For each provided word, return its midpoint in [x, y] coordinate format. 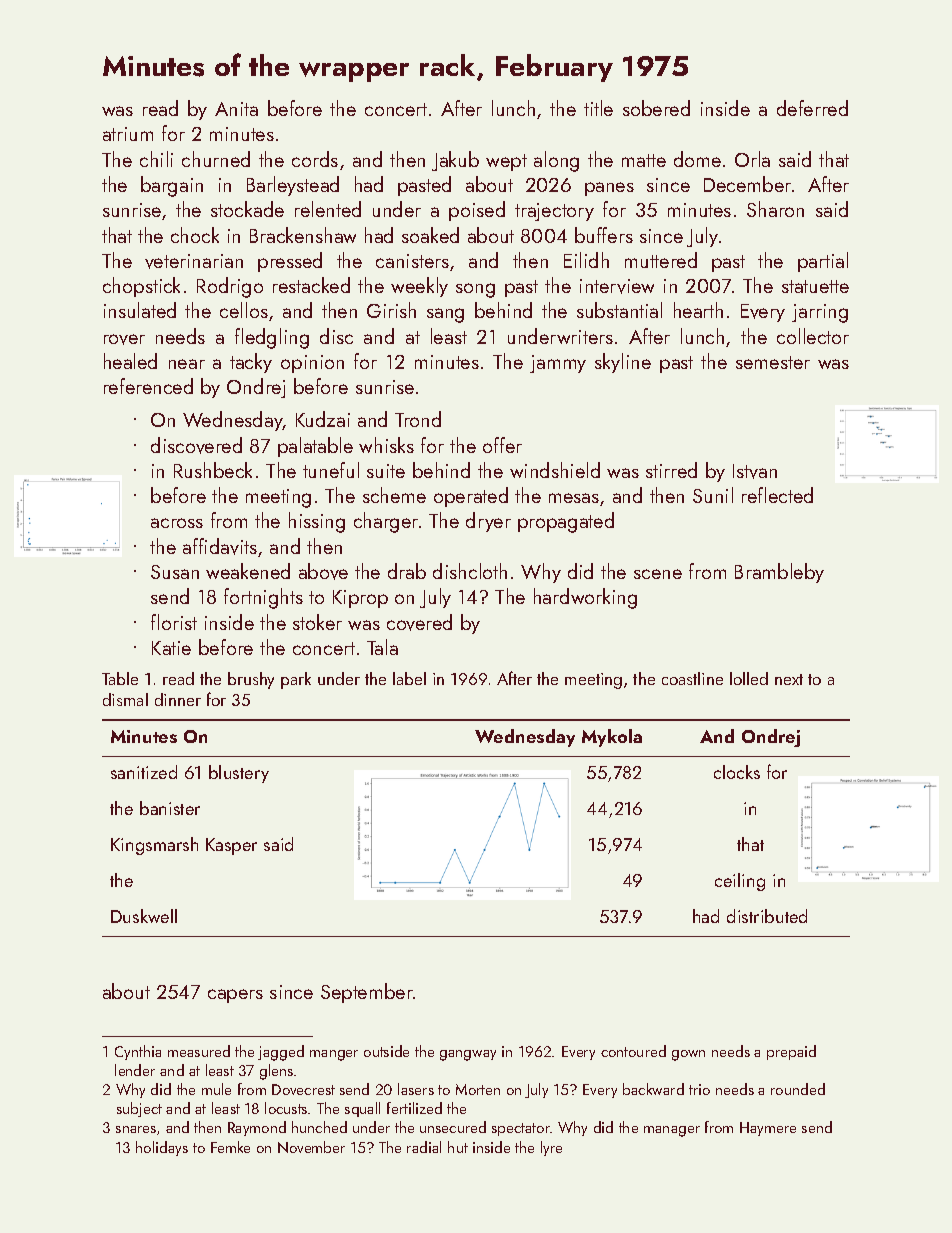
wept [506, 162]
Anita [236, 109]
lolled [749, 678]
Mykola [612, 738]
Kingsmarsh [154, 846]
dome [697, 159]
